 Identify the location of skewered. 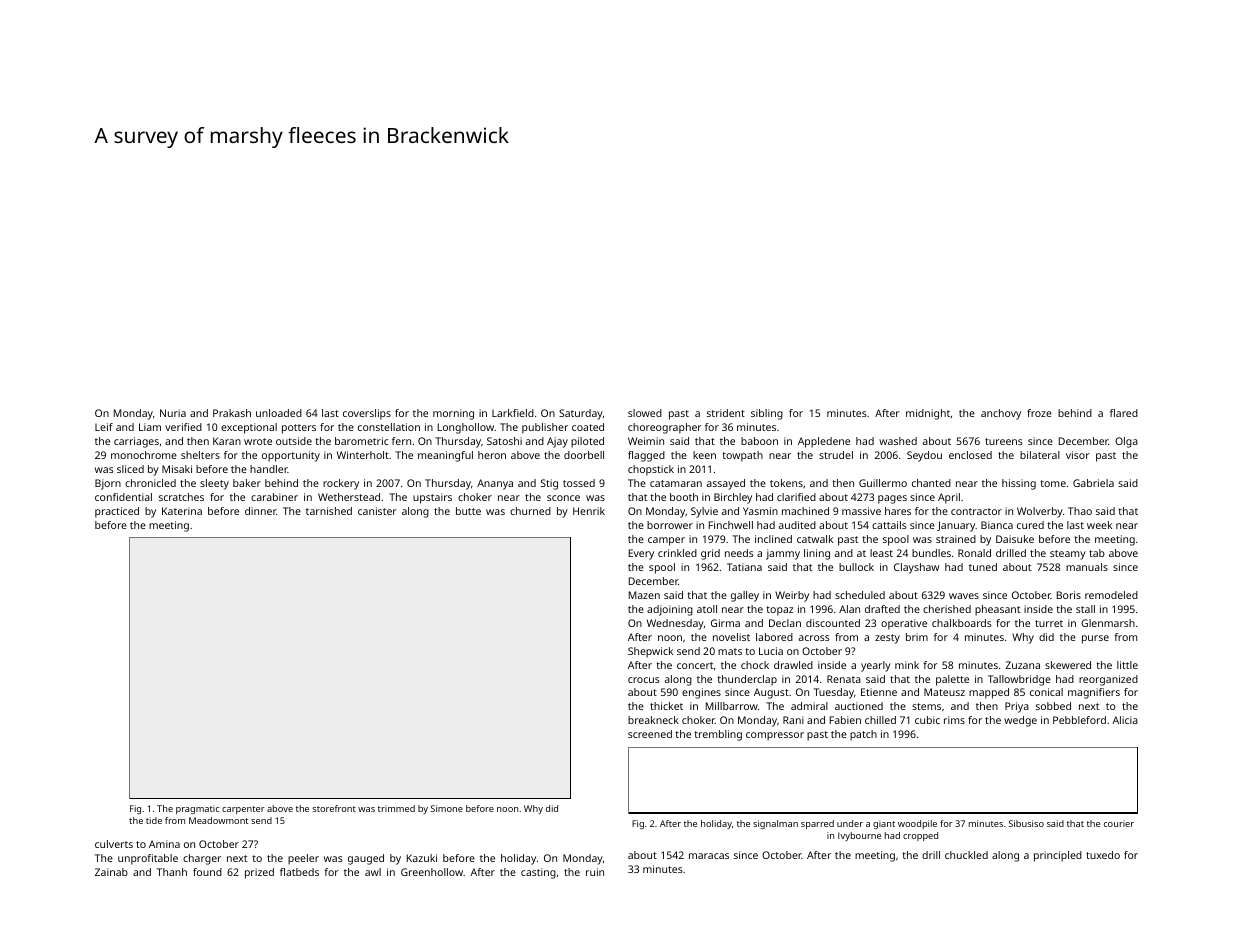
(1068, 665).
